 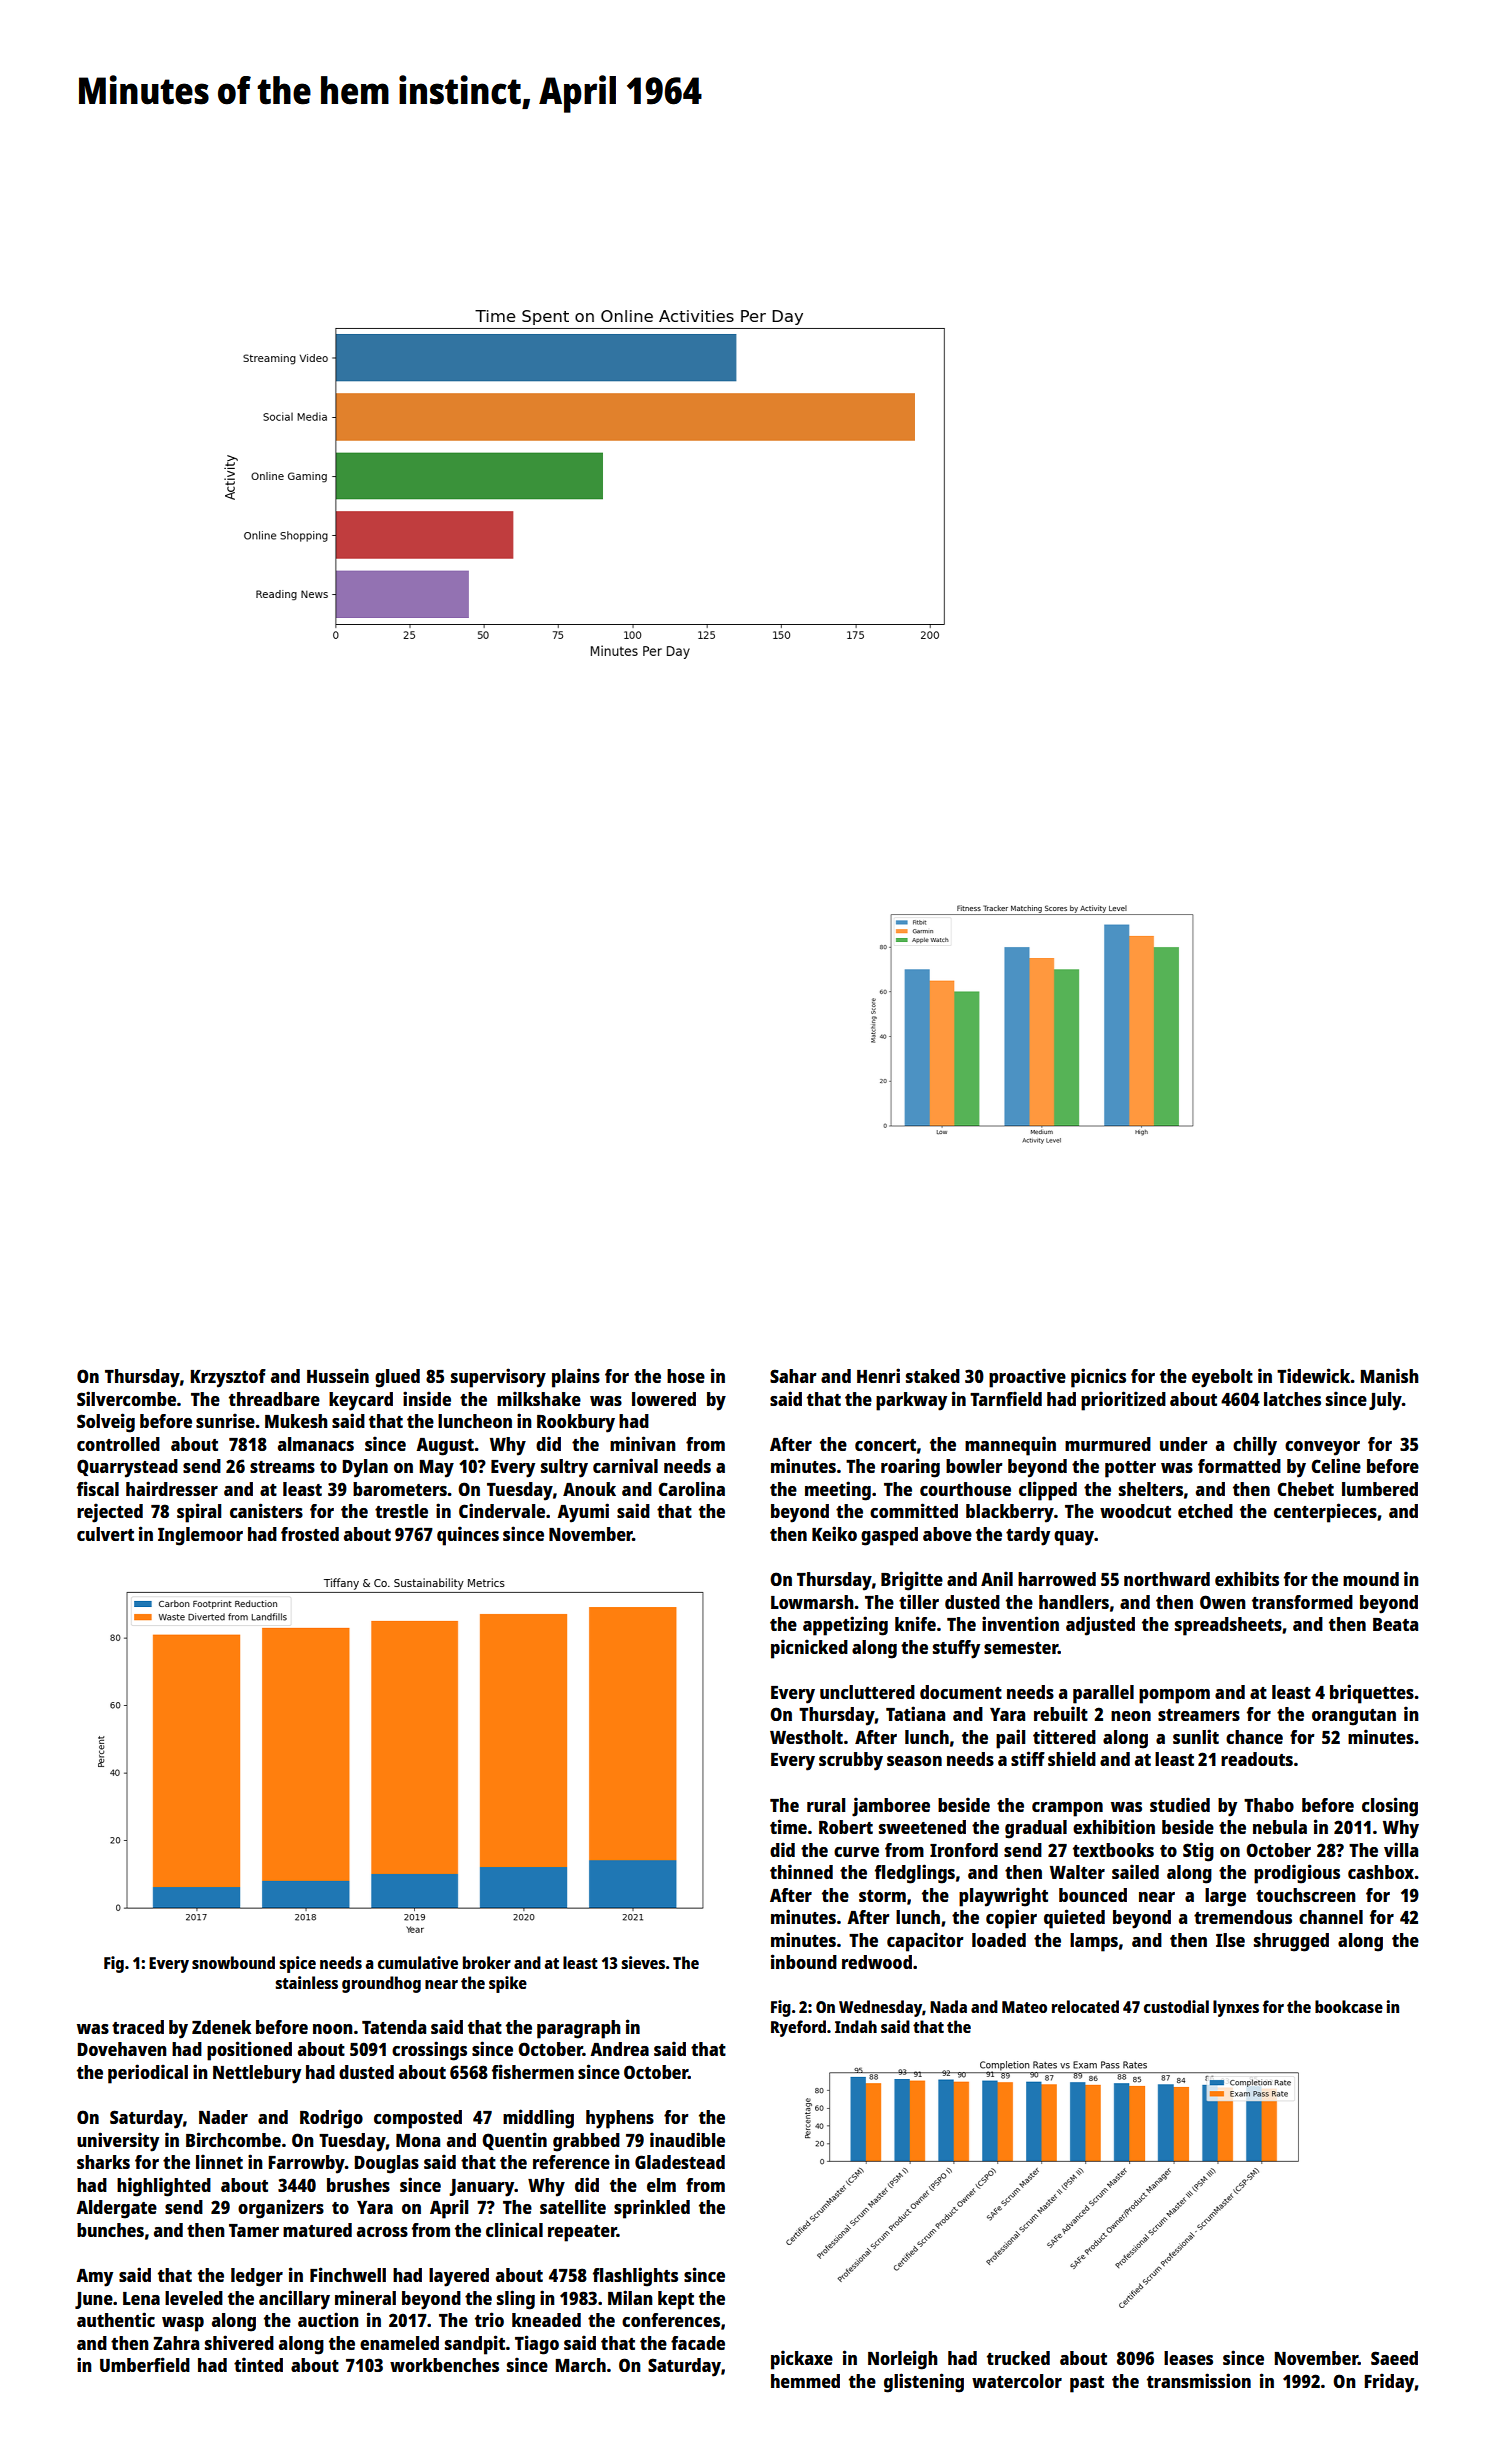 What do you see at coordinates (1390, 1807) in the screenshot?
I see `closing` at bounding box center [1390, 1807].
